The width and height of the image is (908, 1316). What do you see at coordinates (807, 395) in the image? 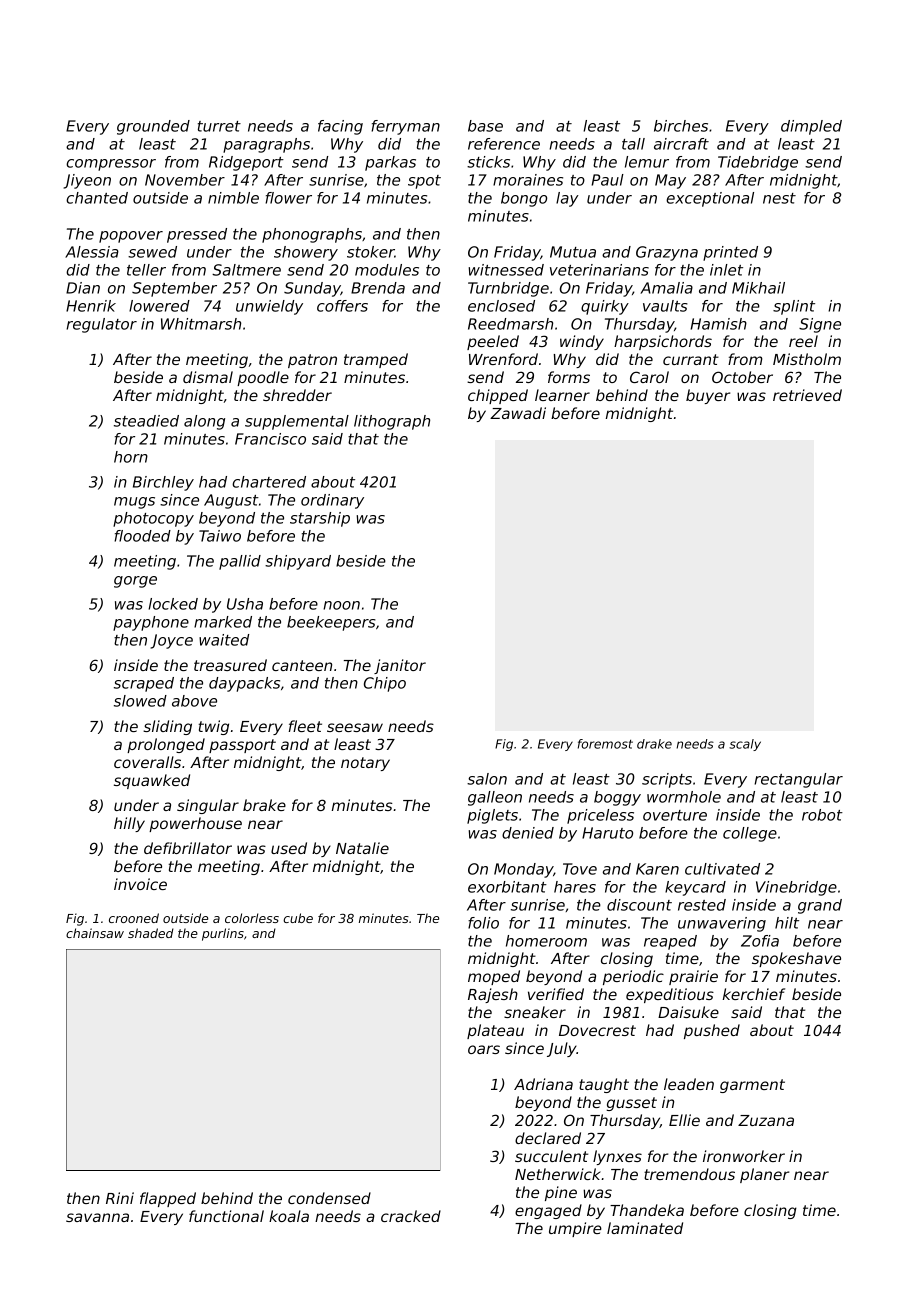
I see `retrieved` at bounding box center [807, 395].
